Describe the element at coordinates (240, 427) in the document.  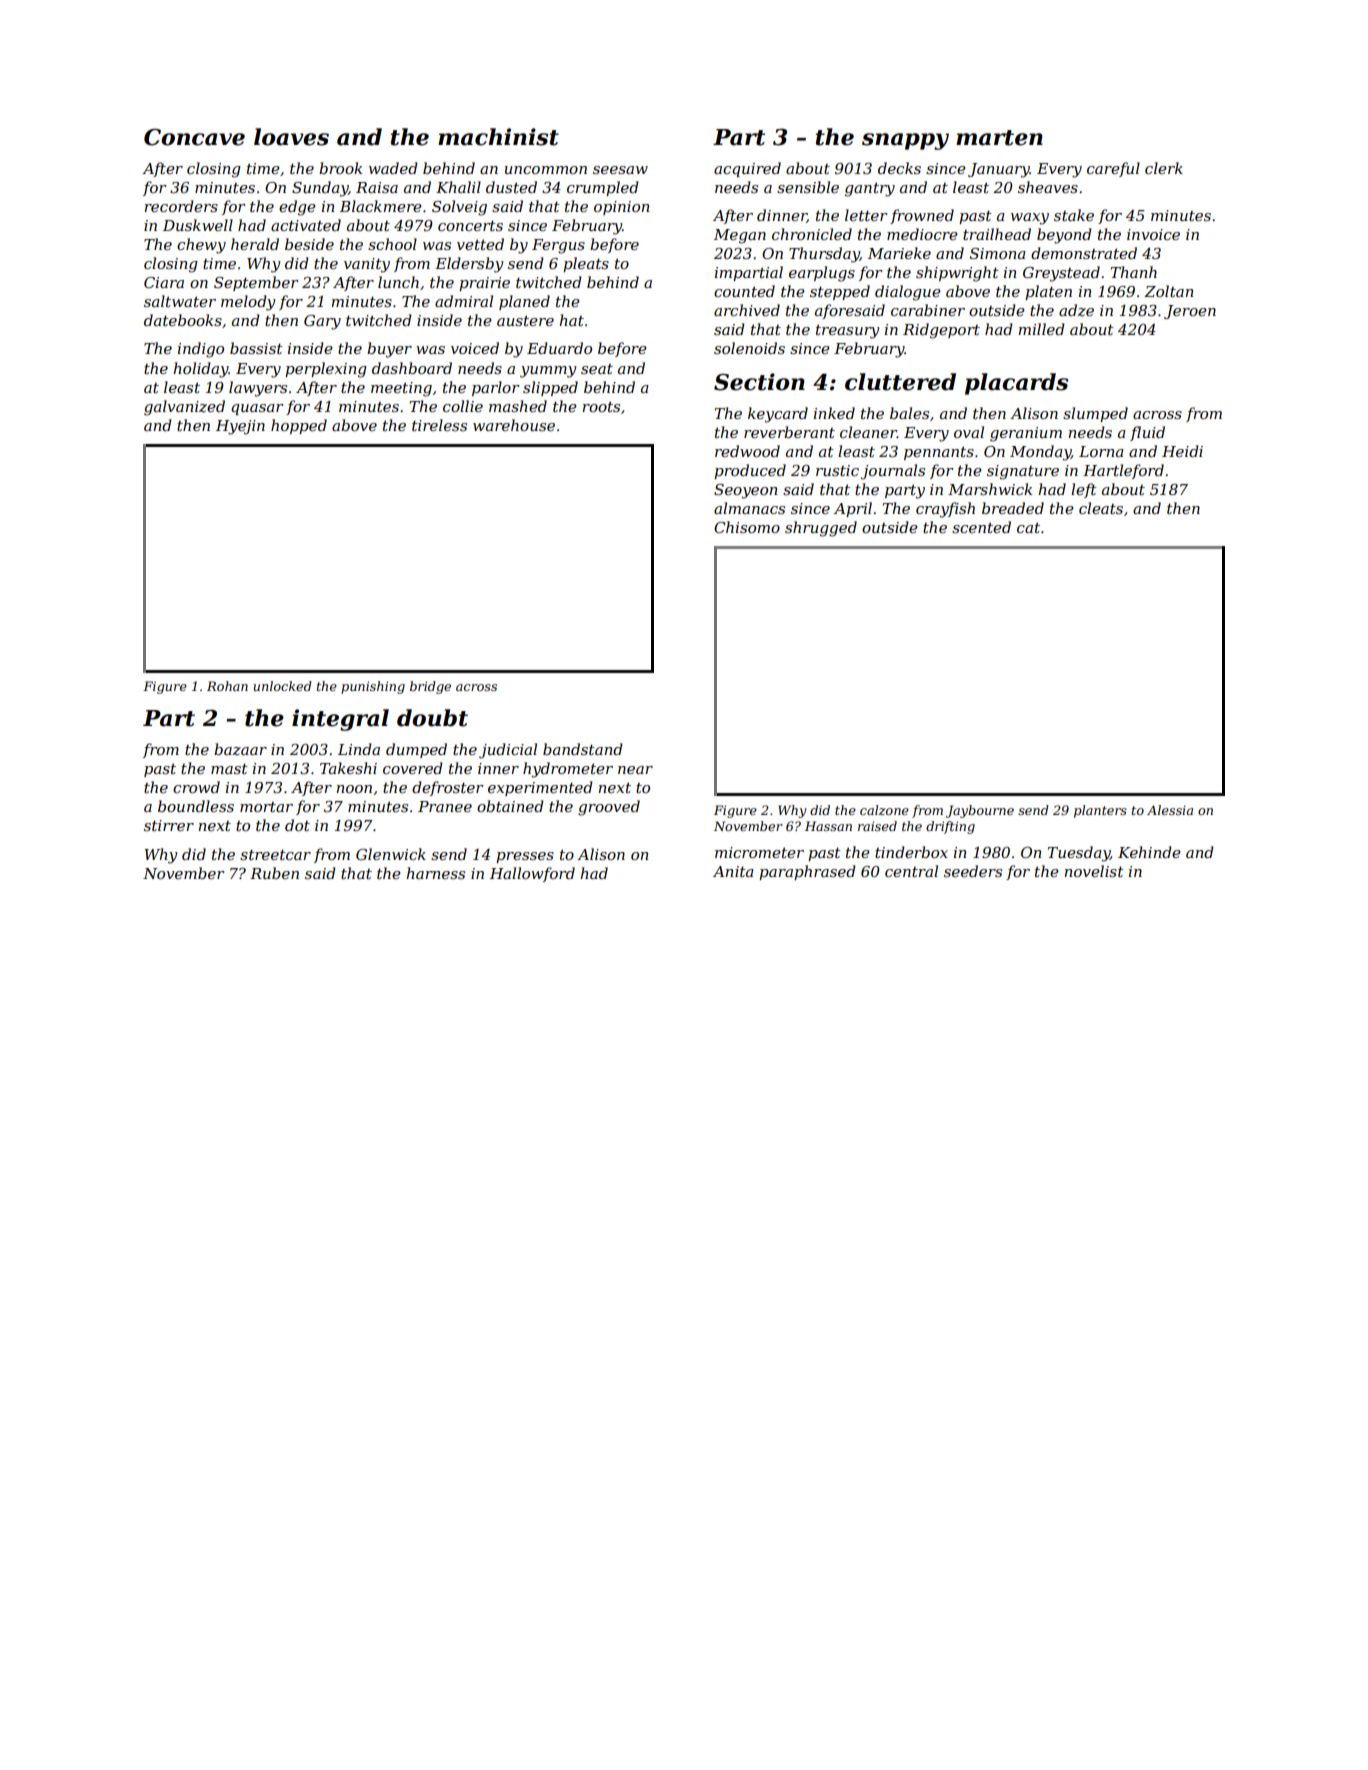
I see `Hyejin` at that location.
